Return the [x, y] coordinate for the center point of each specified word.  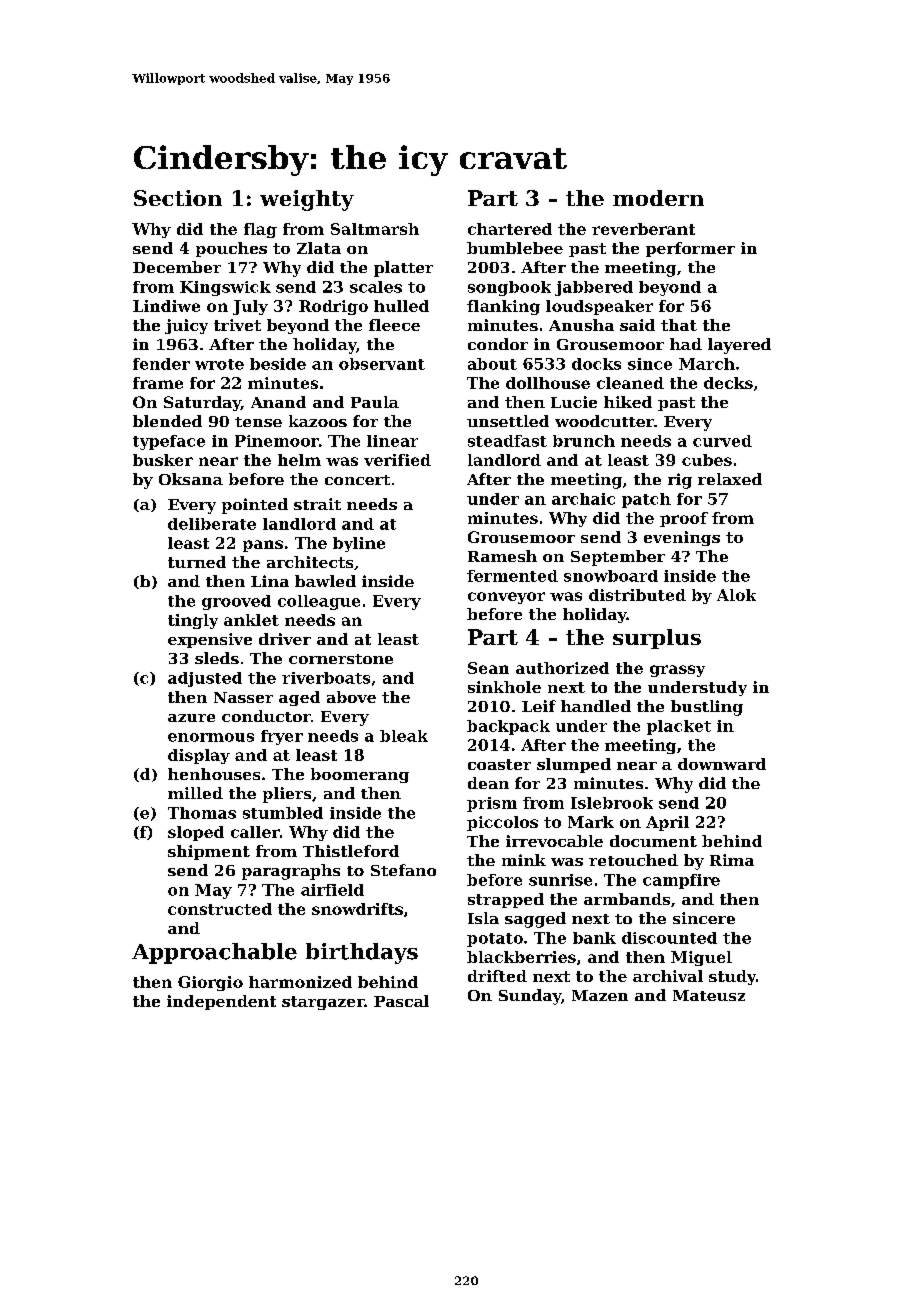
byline [359, 544]
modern [658, 198]
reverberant [643, 229]
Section [178, 198]
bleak [404, 736]
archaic [583, 499]
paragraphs [291, 872]
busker [163, 460]
